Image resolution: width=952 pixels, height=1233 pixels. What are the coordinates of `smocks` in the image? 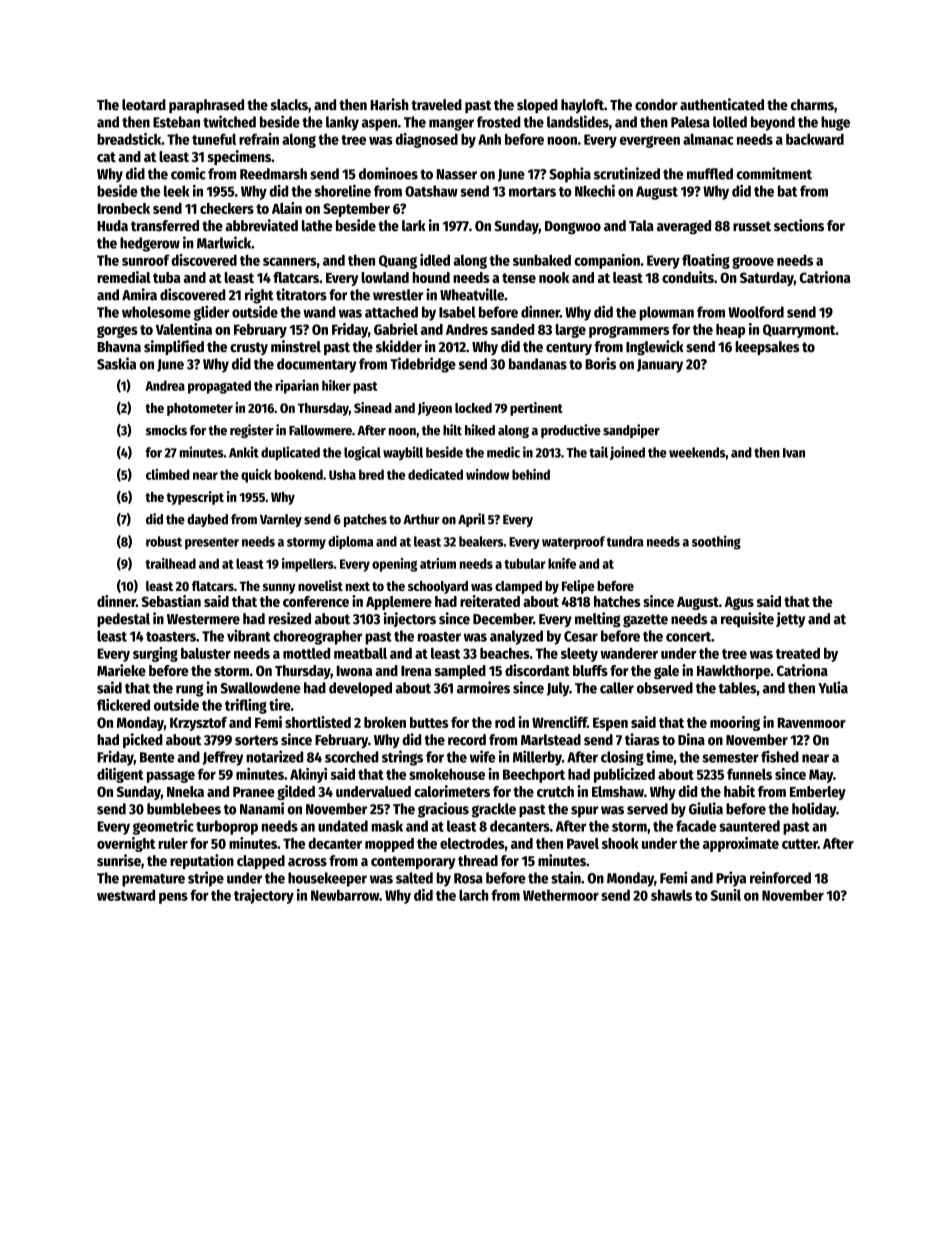 It's located at (166, 430).
